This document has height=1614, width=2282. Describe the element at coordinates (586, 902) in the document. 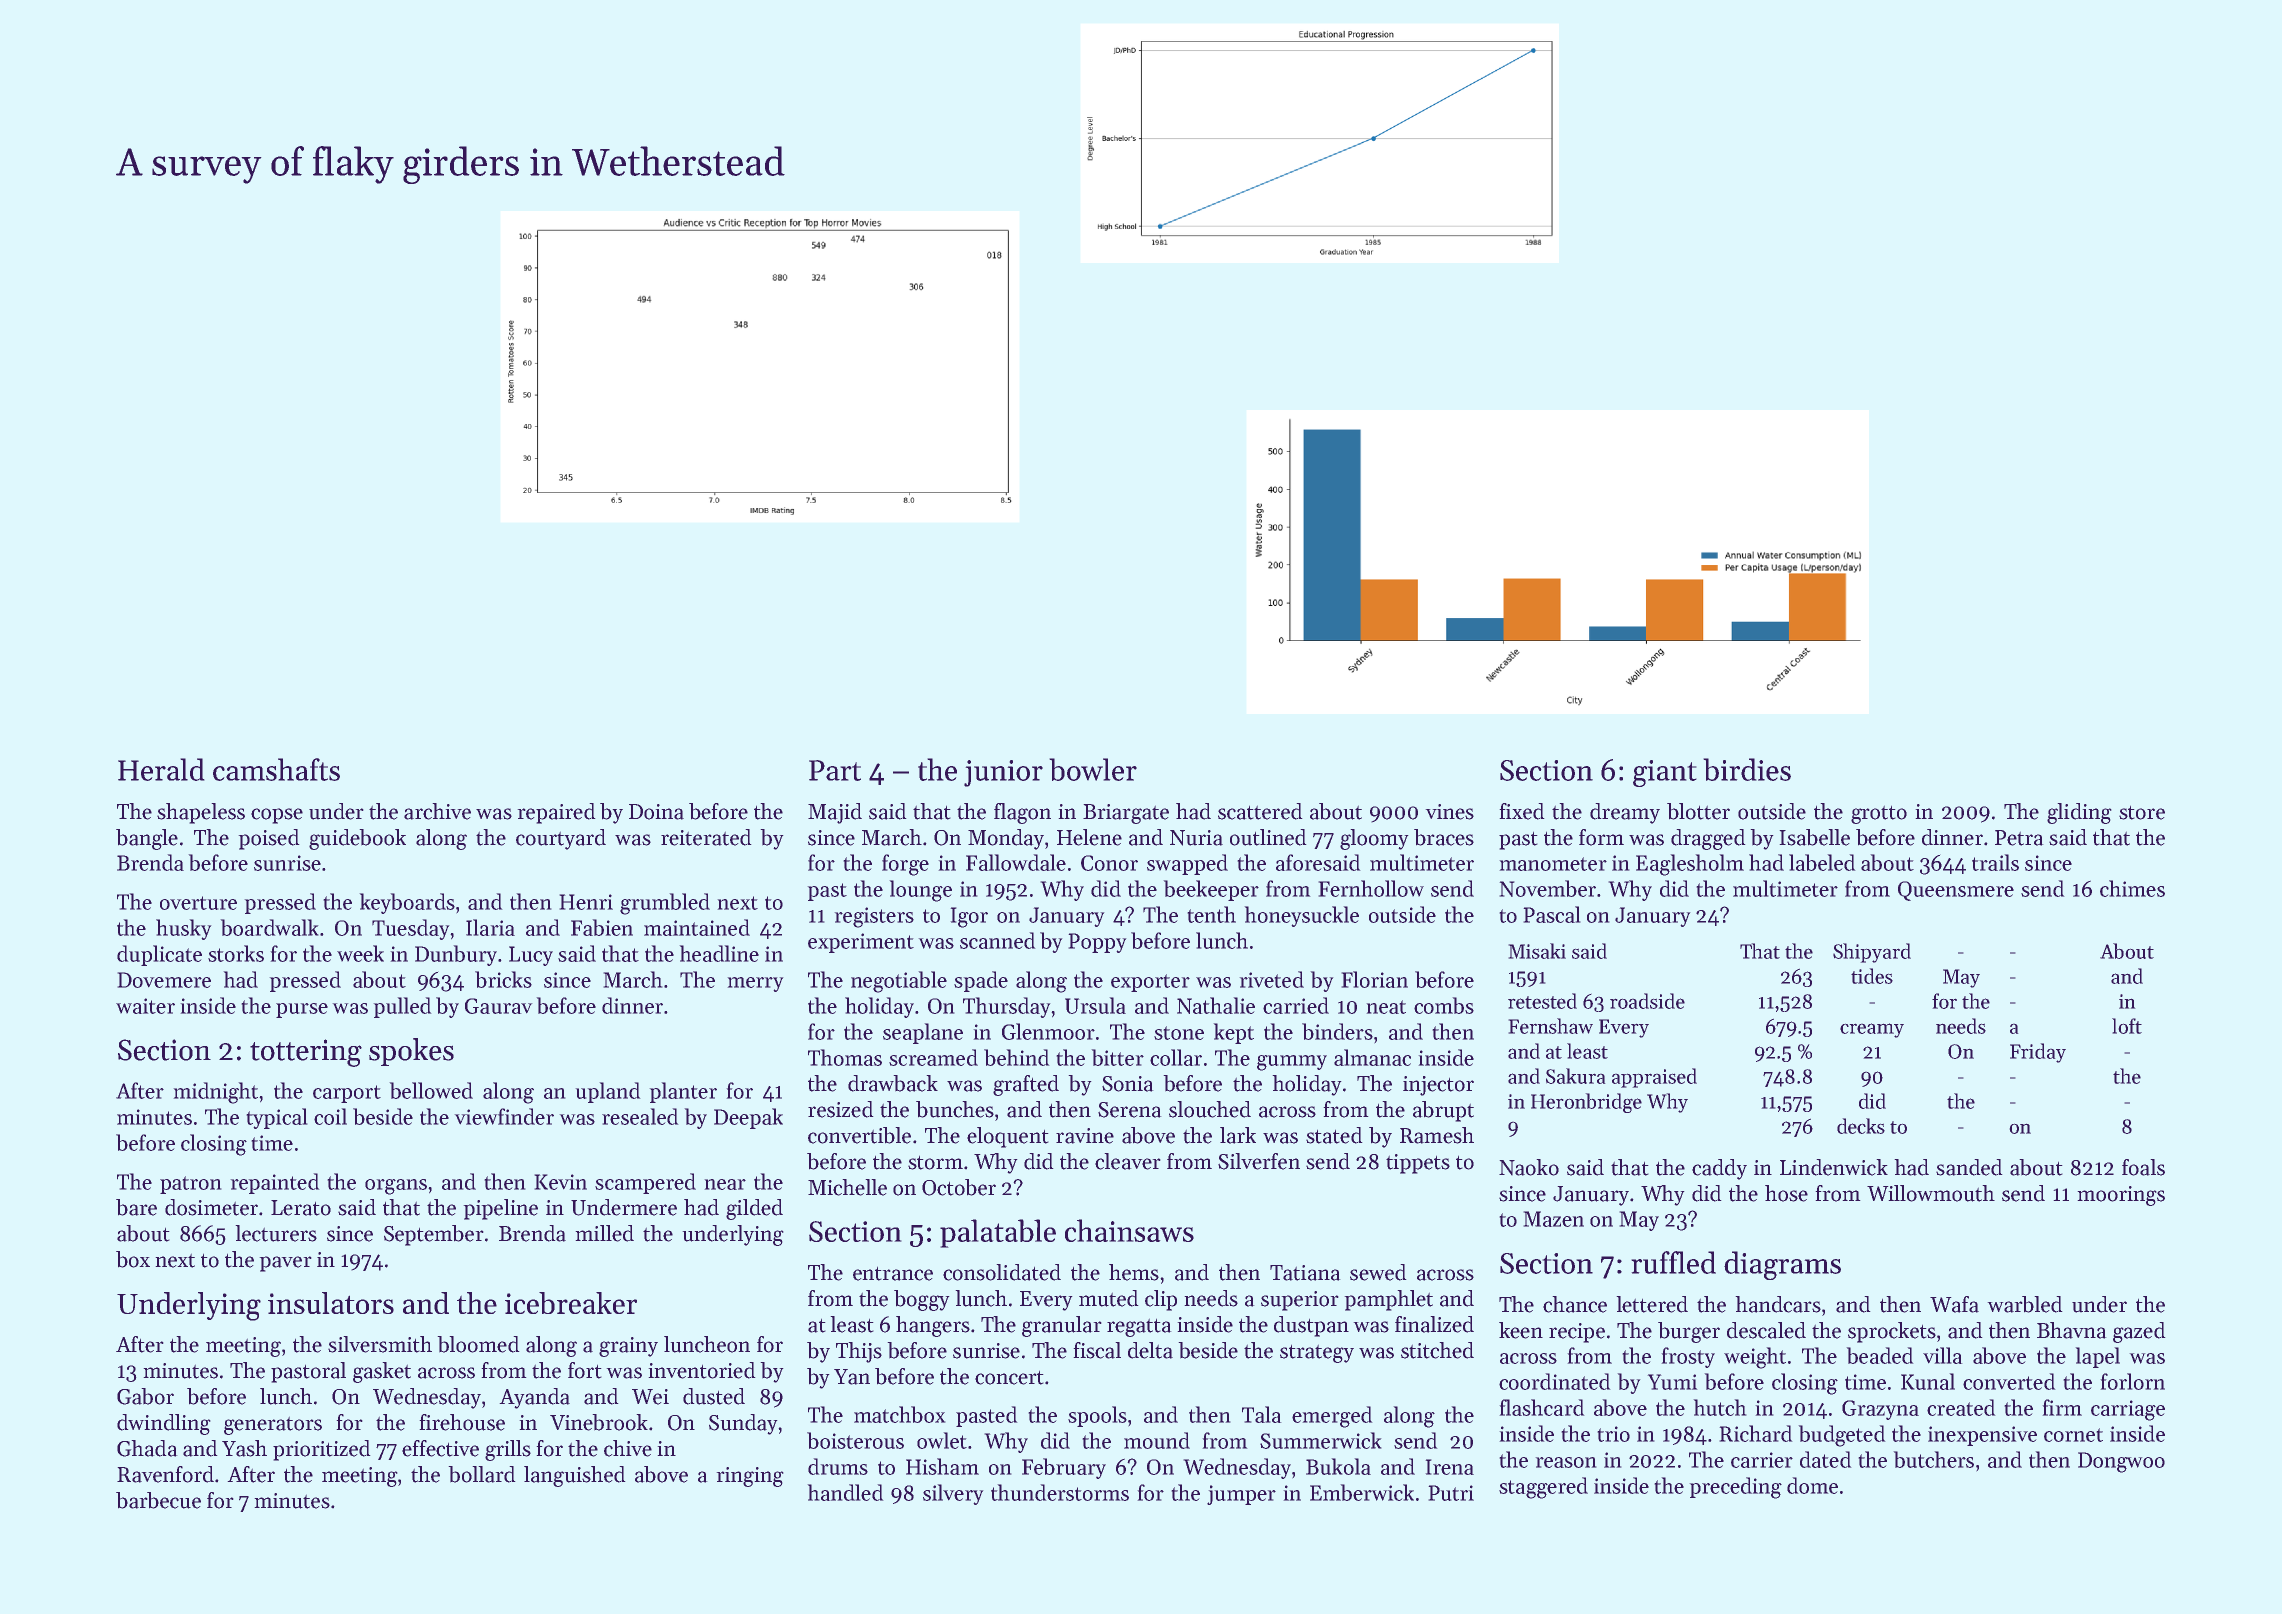

I see `Henri` at that location.
